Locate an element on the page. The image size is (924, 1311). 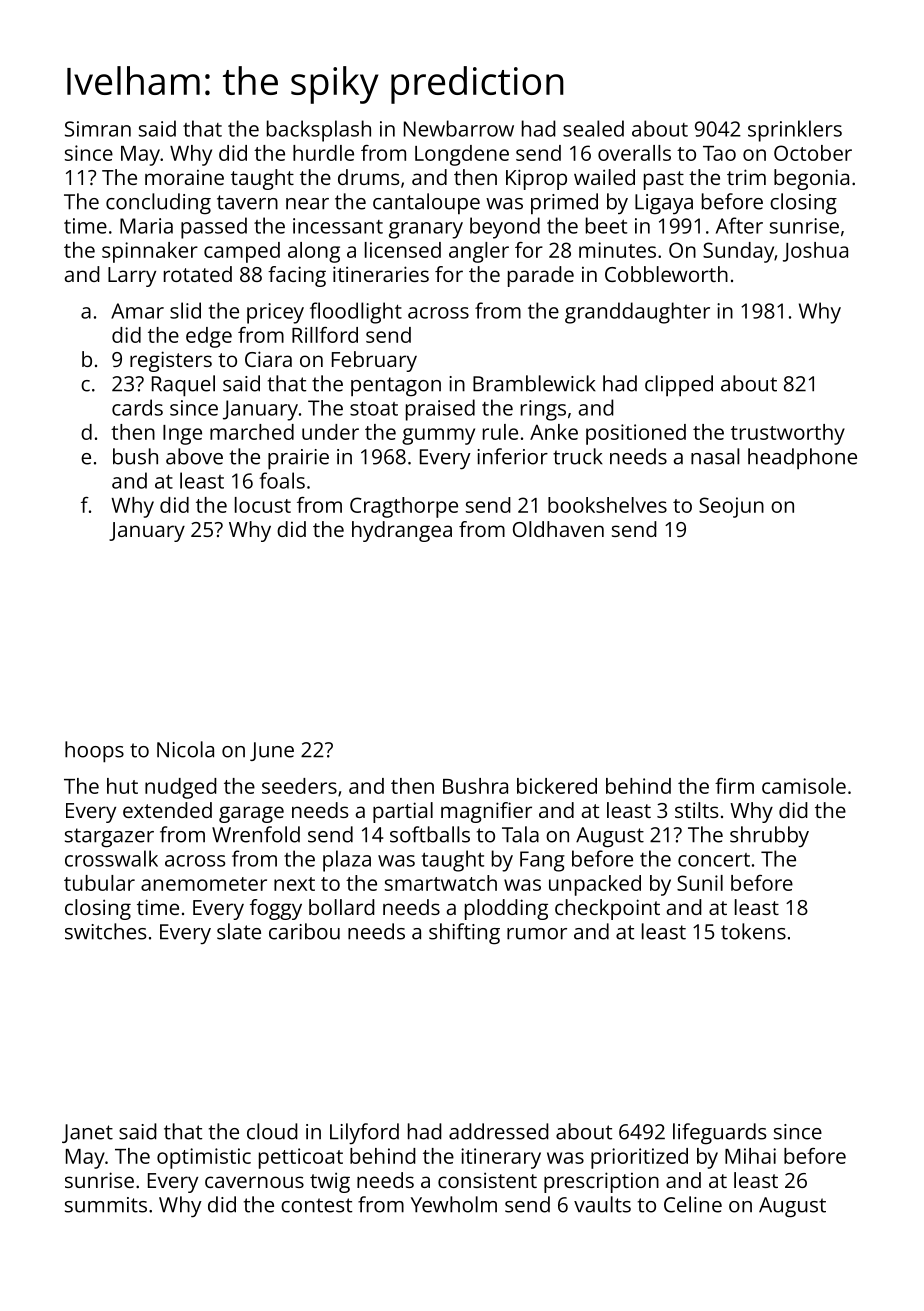
softballs is located at coordinates (430, 834).
